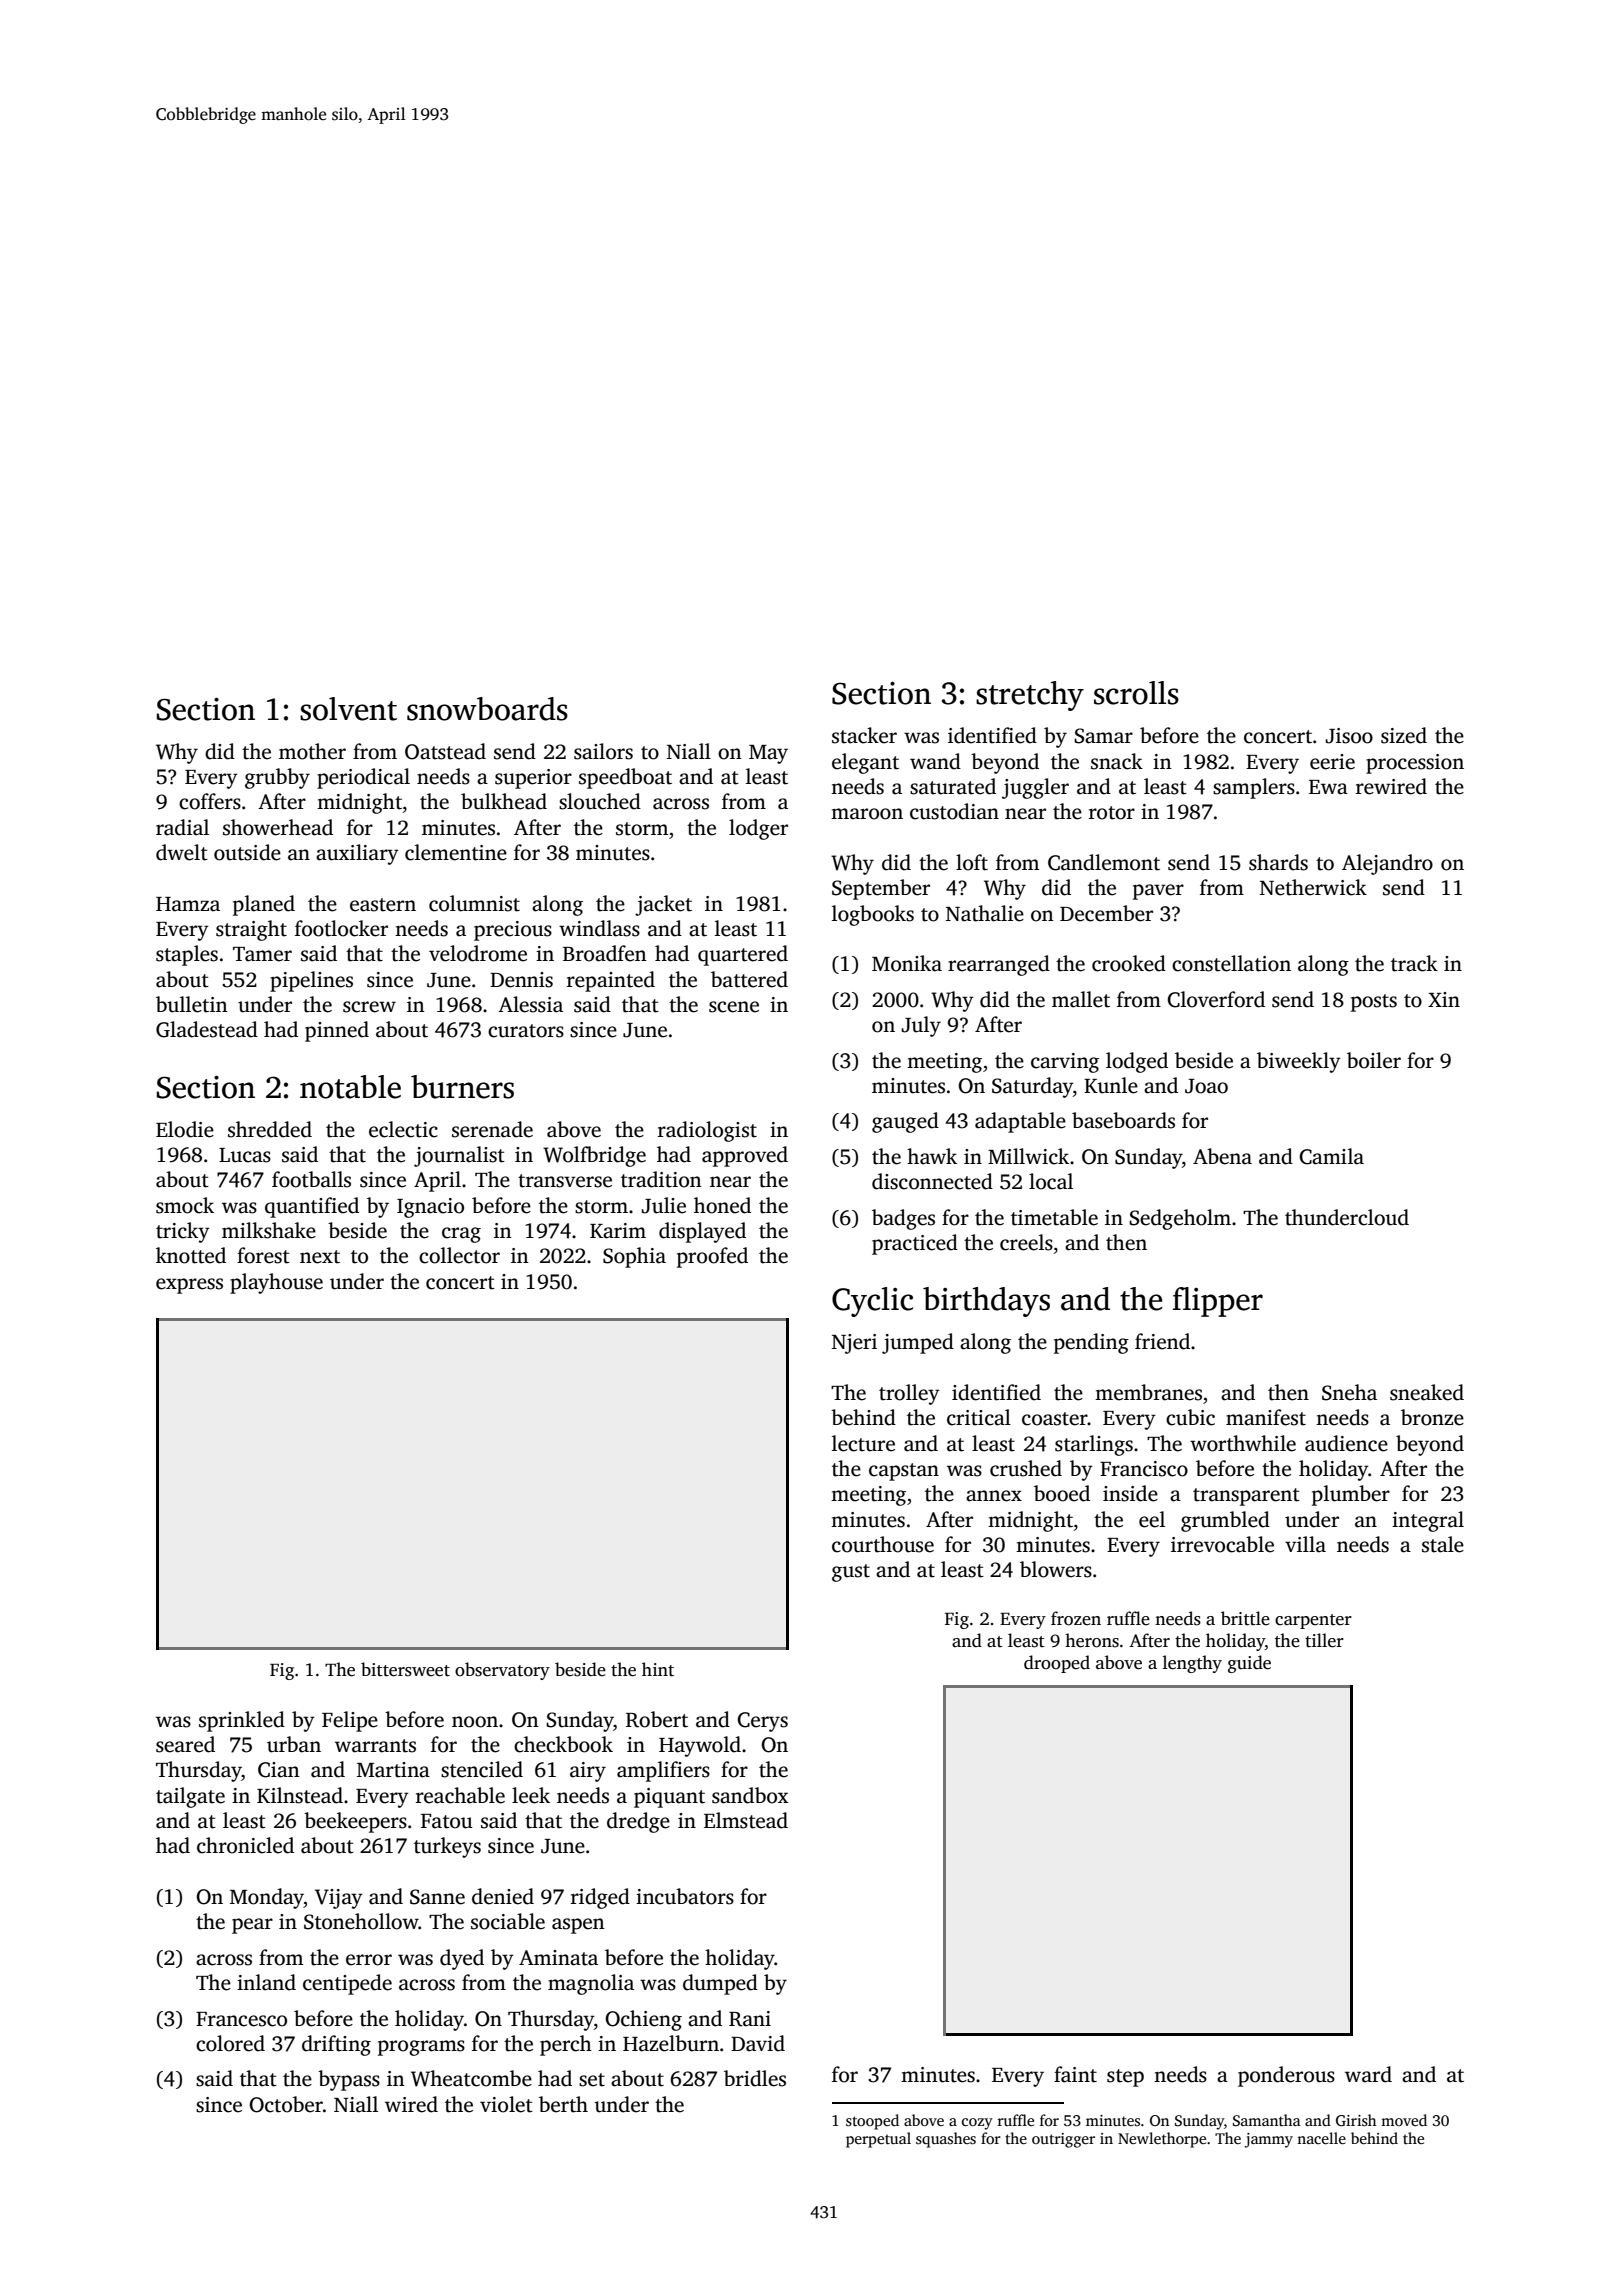 The image size is (1620, 2292). I want to click on ponderous, so click(1286, 2076).
